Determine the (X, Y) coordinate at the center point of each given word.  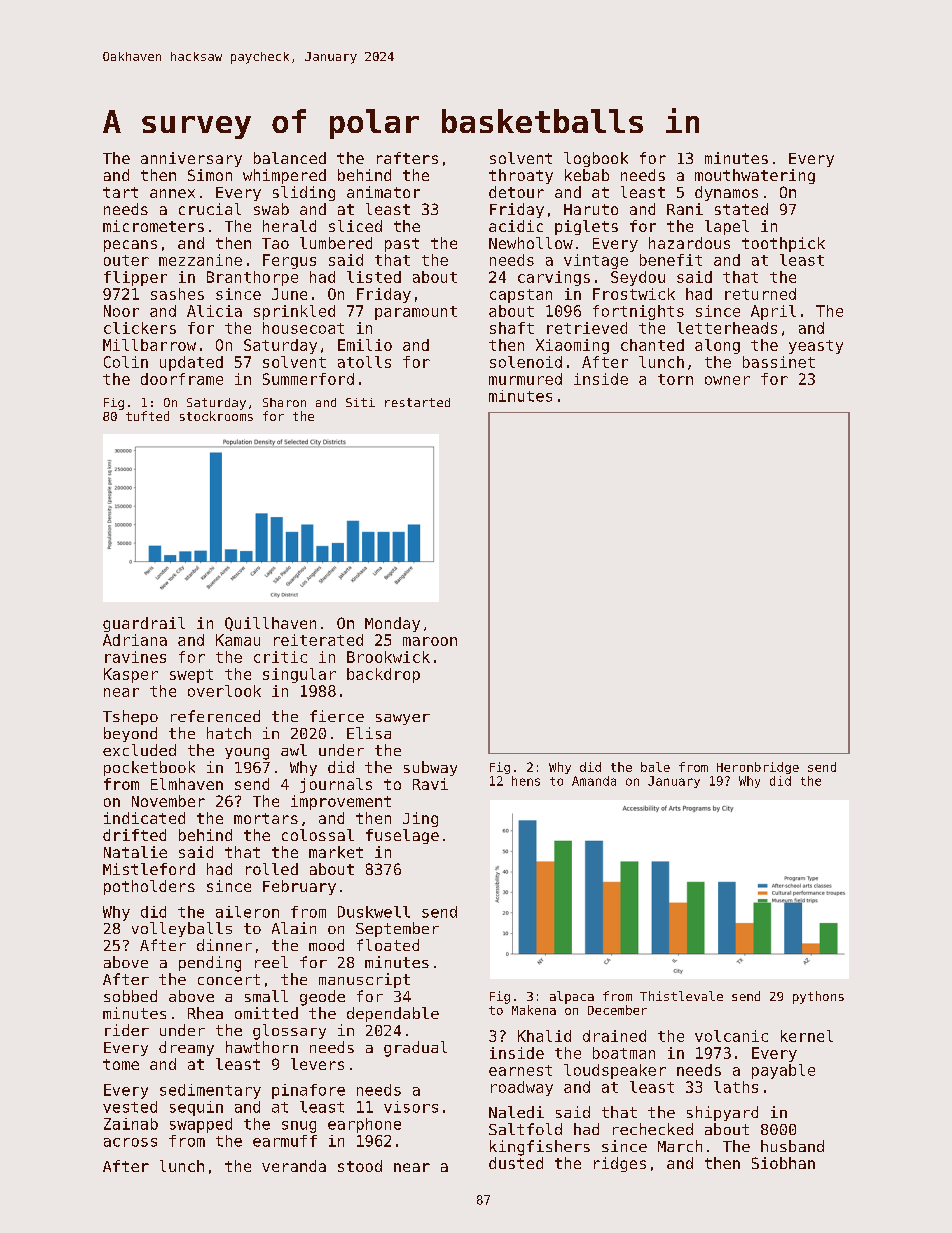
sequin (196, 1108)
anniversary (191, 159)
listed (374, 277)
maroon (430, 641)
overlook (224, 691)
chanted (652, 345)
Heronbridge (758, 768)
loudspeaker (615, 1071)
